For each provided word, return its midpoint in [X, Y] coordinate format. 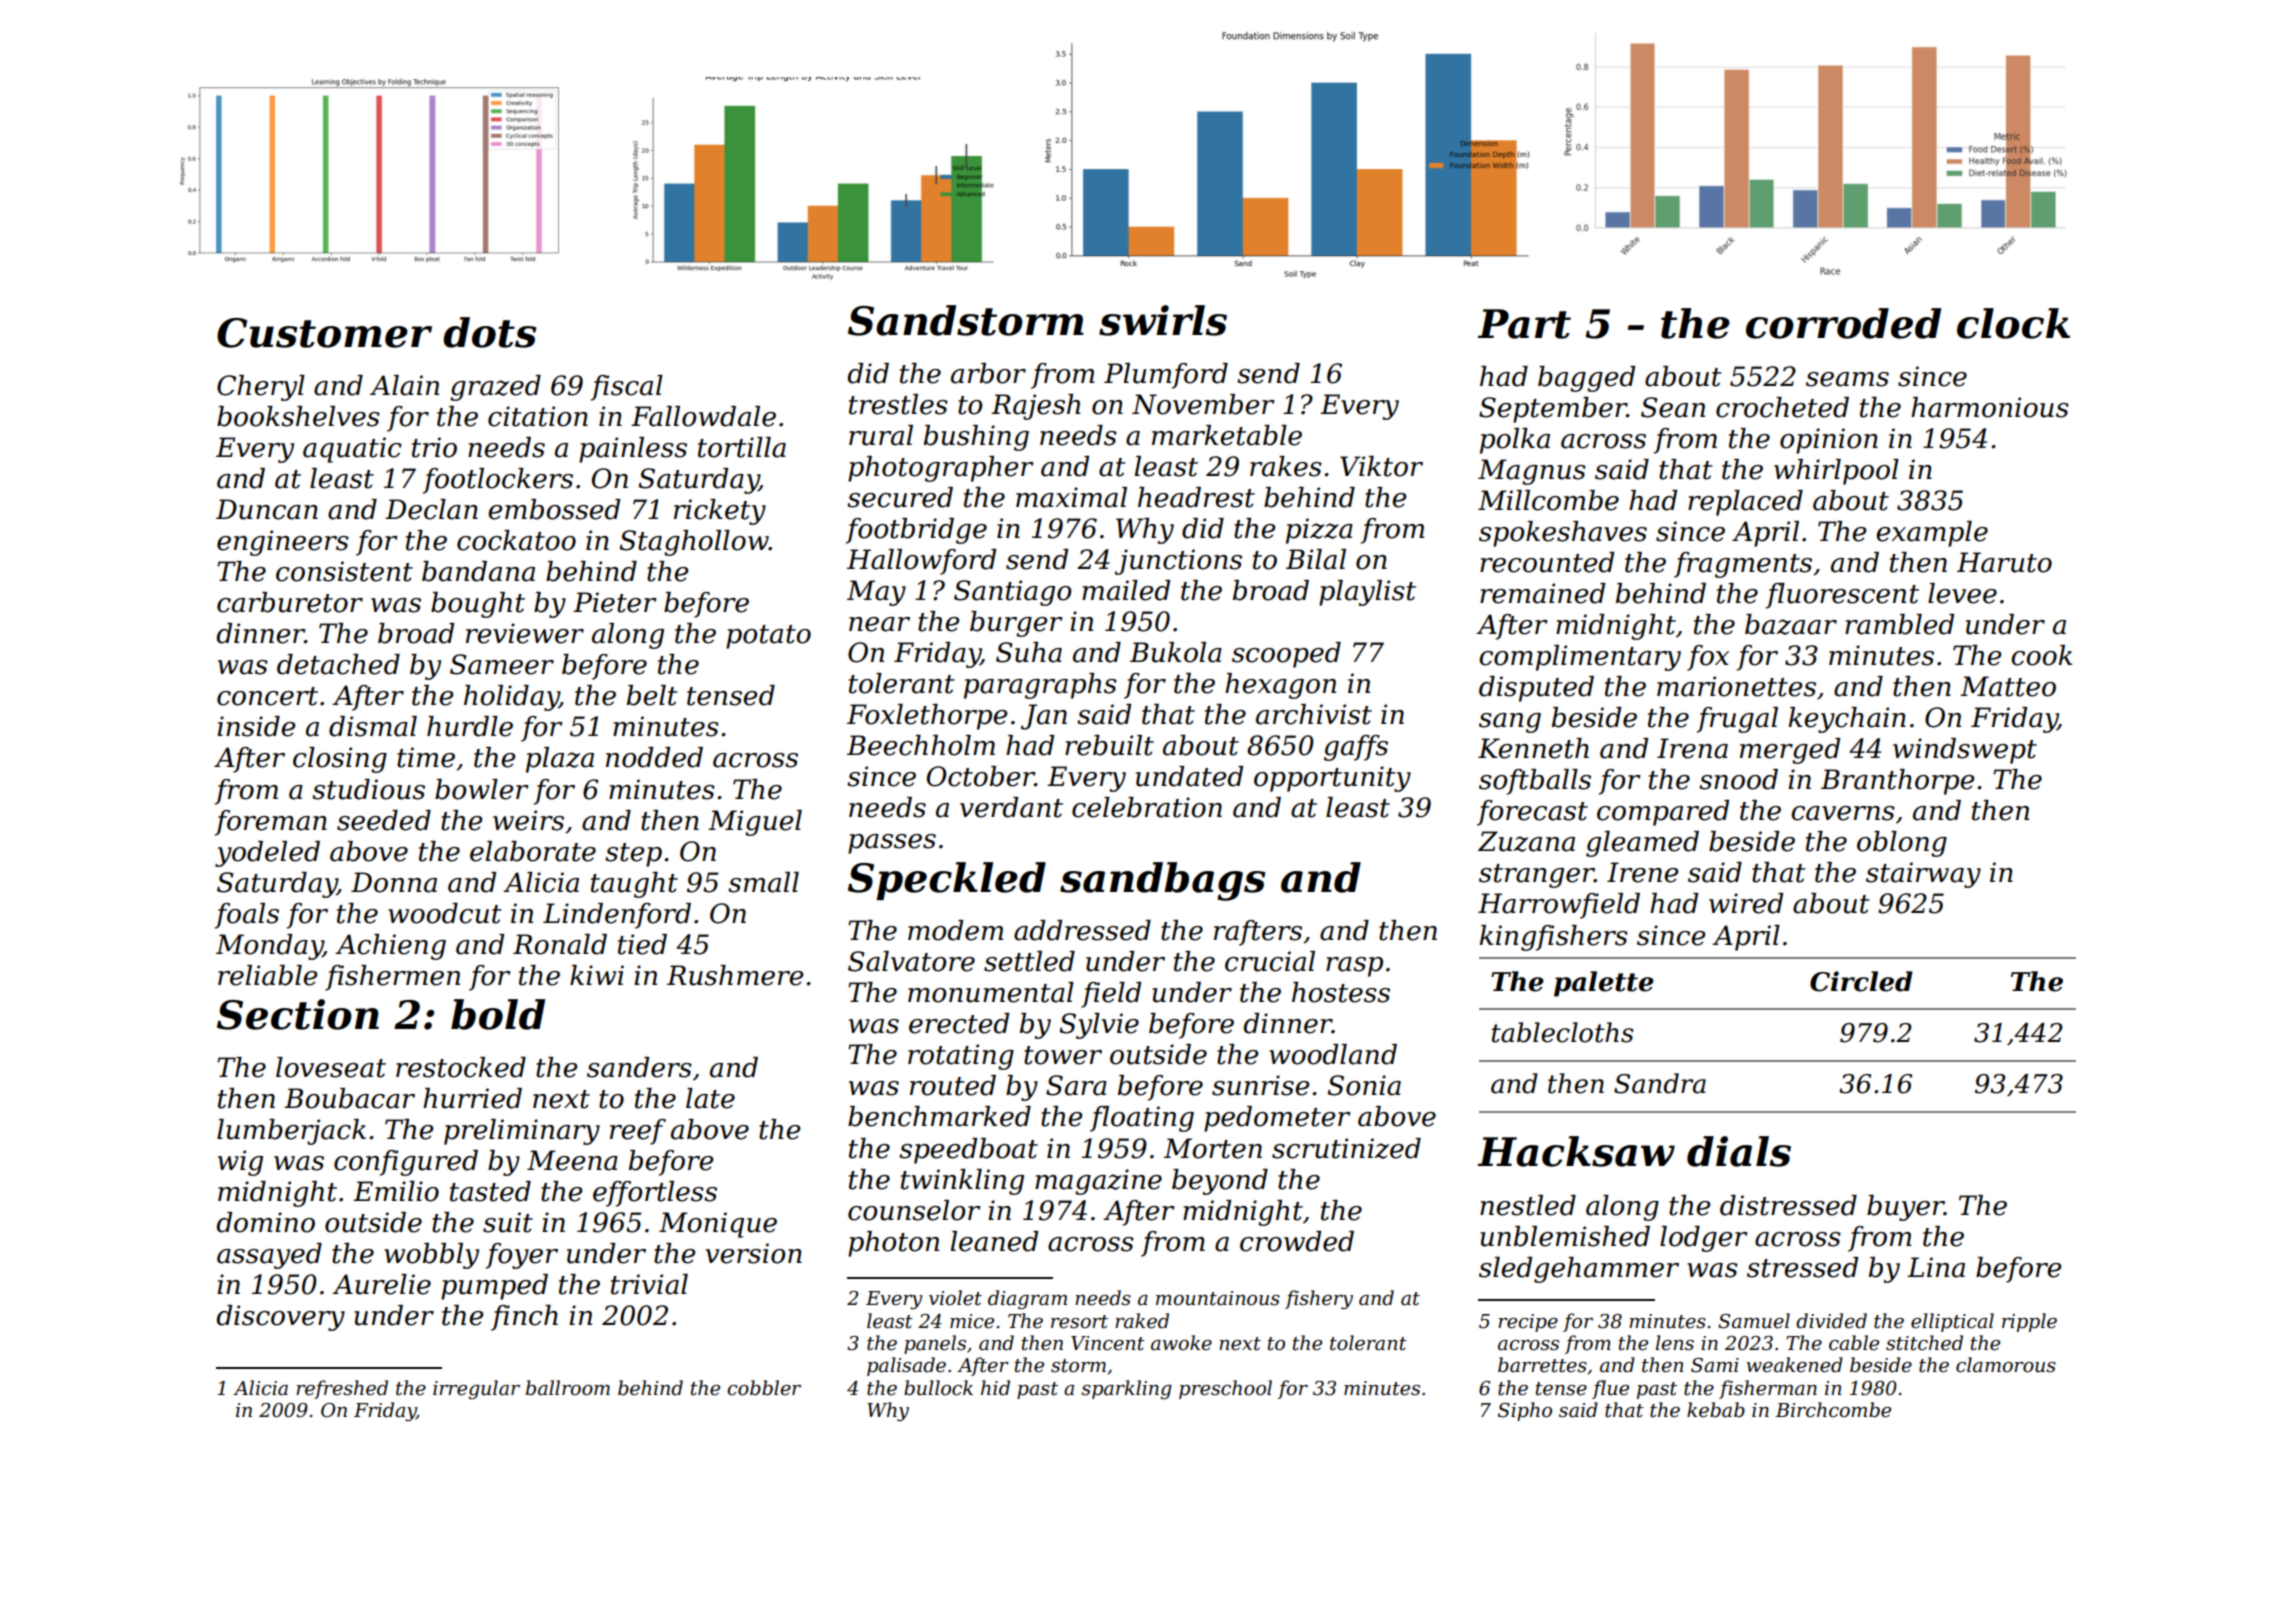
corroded [1843, 323]
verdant [1011, 807]
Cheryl [261, 388]
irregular [476, 1389]
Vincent [1108, 1343]
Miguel [755, 823]
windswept [1965, 751]
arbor [988, 373]
